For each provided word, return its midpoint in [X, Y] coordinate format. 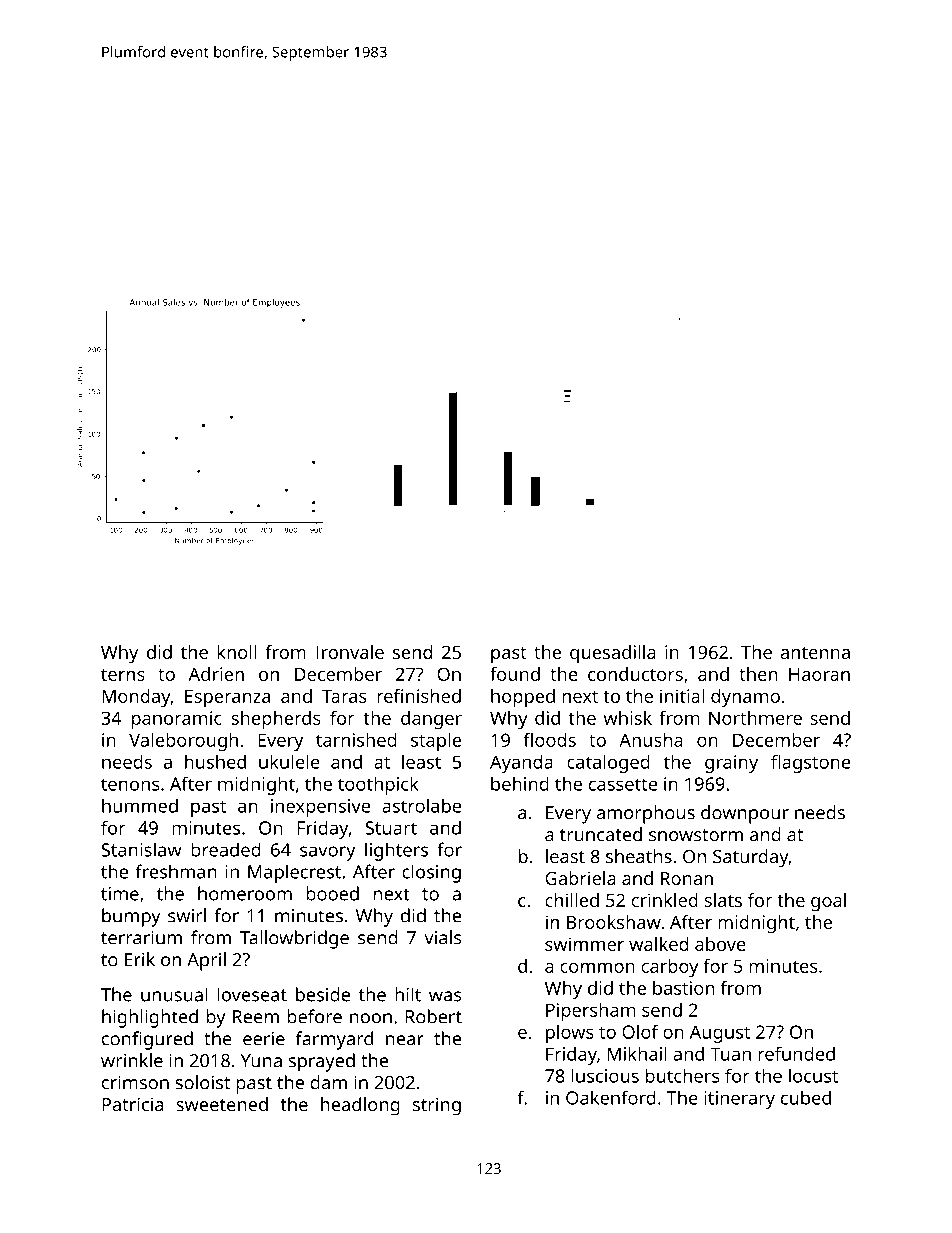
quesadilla [613, 654]
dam [328, 1082]
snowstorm [696, 835]
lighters [396, 851]
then [758, 674]
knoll [237, 652]
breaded [226, 849]
